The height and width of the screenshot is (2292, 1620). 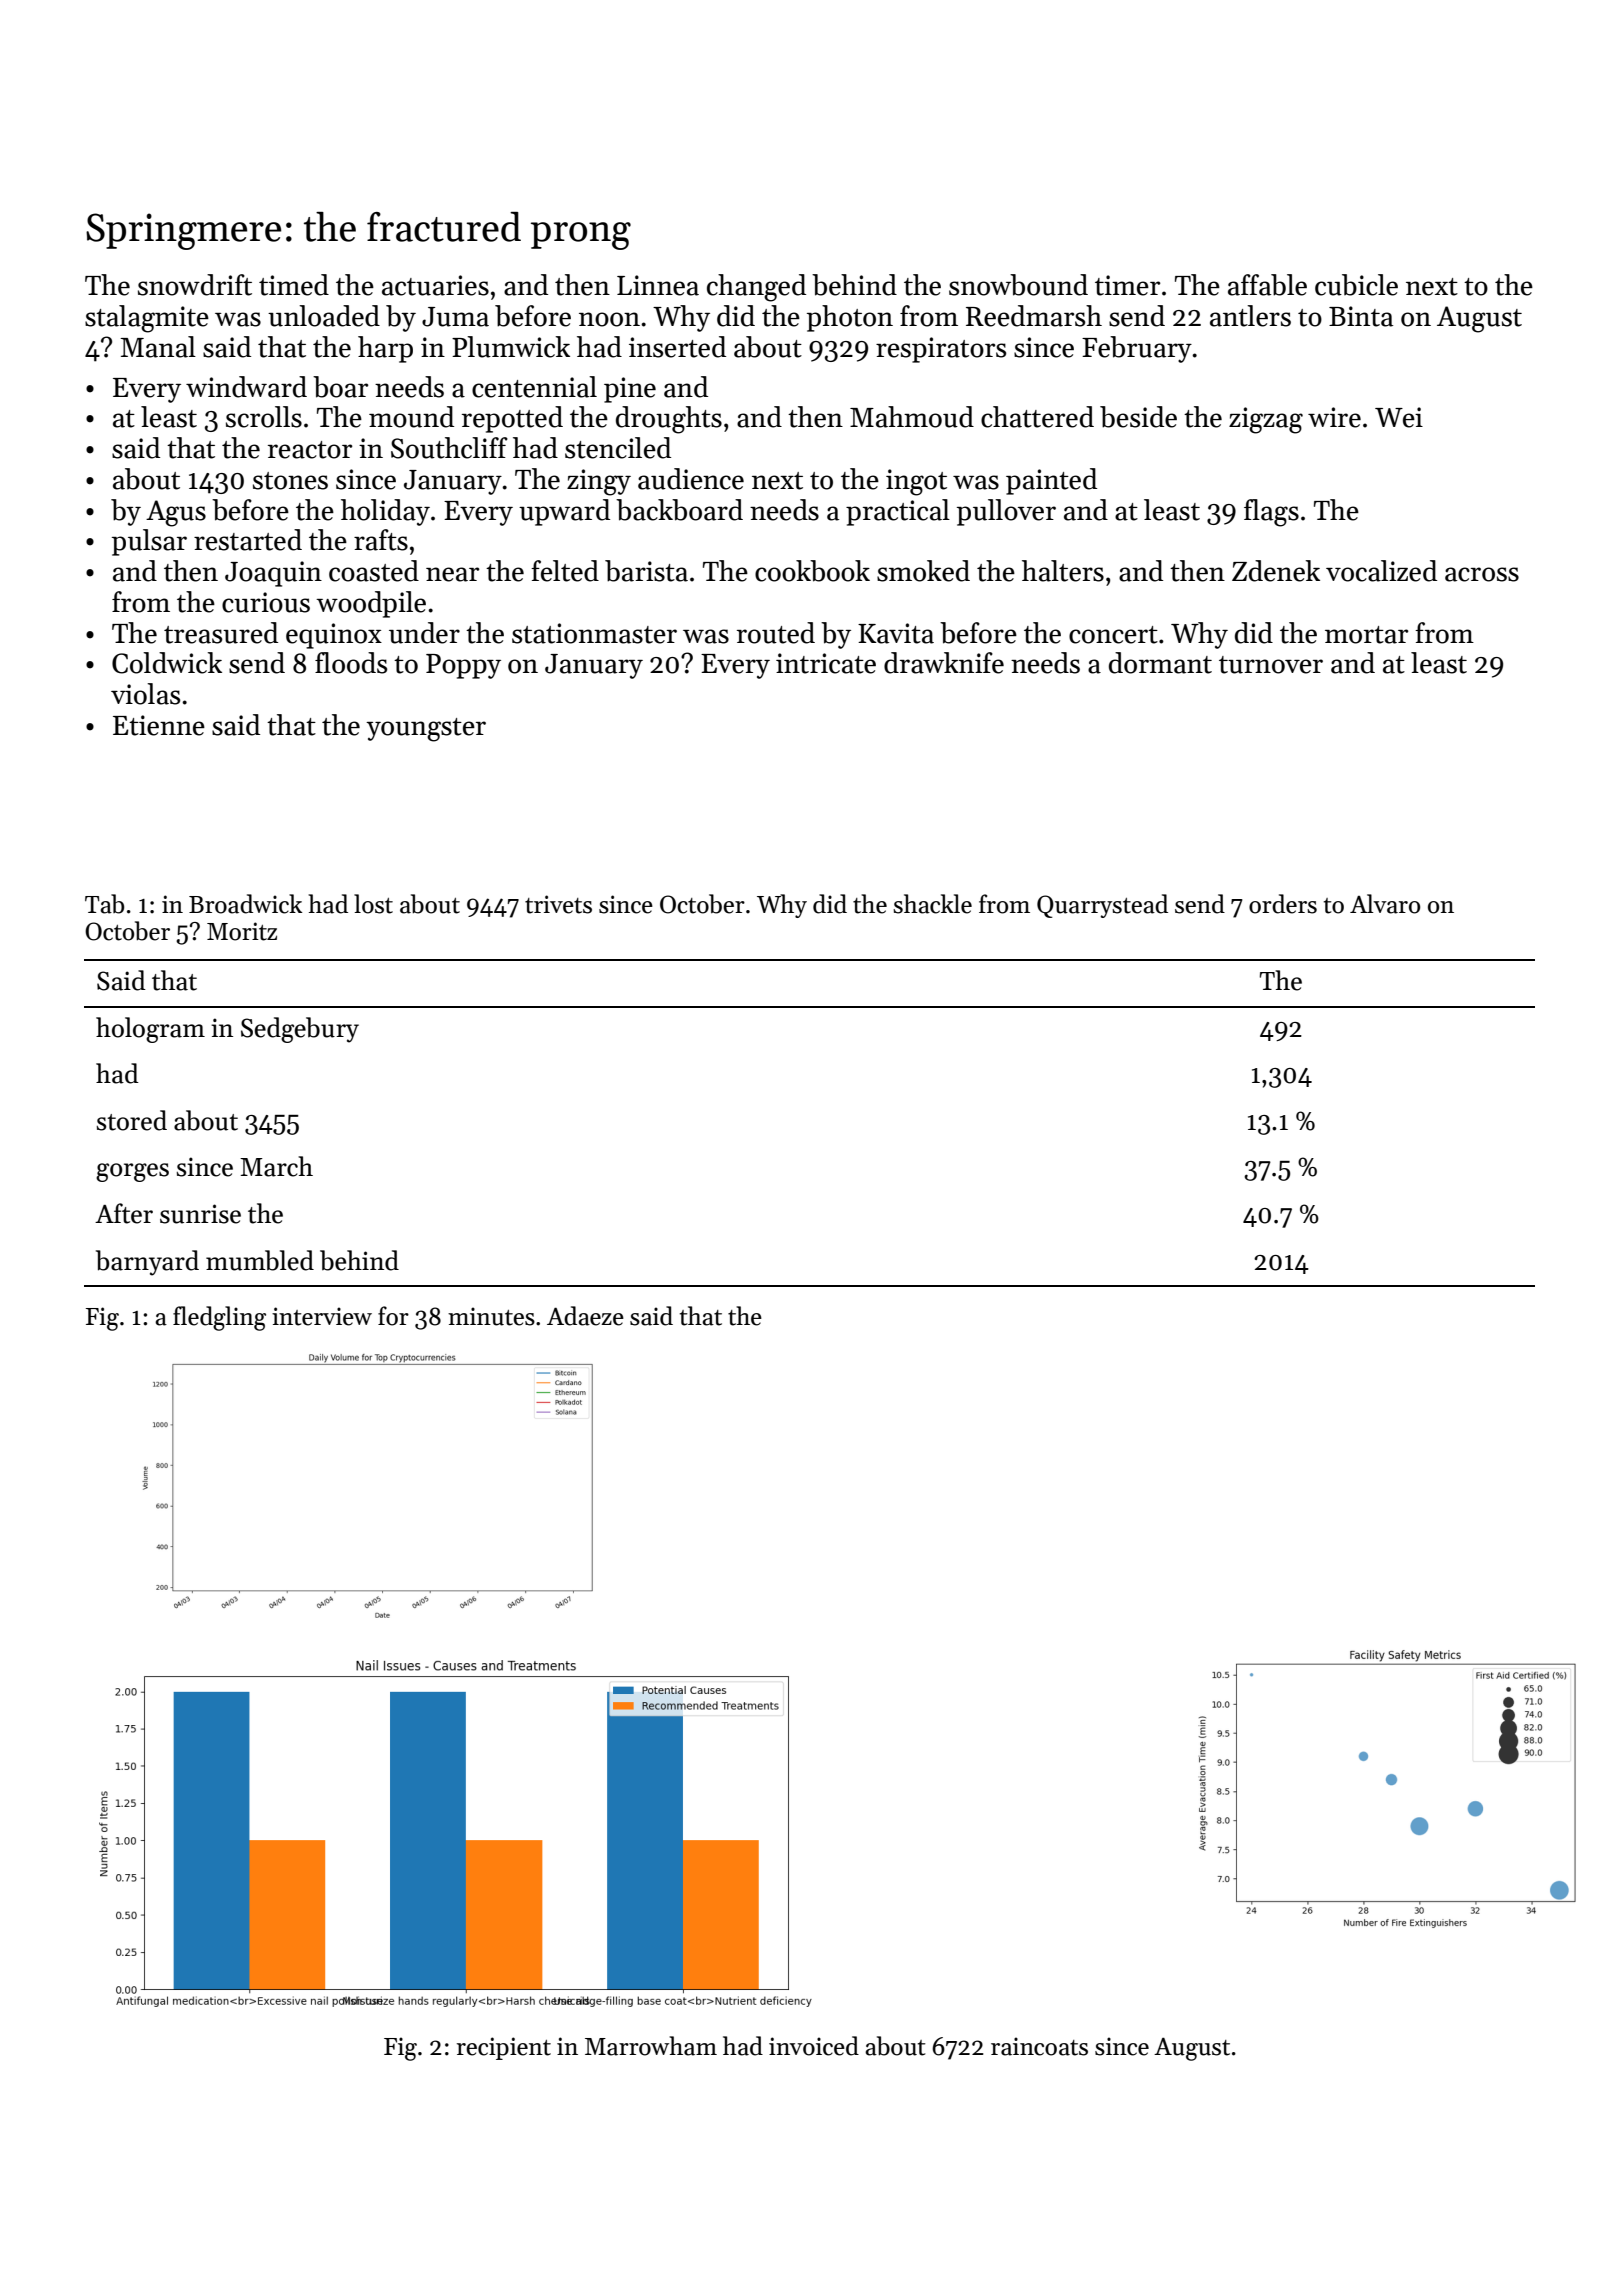 What do you see at coordinates (158, 347) in the screenshot?
I see `Manal` at bounding box center [158, 347].
